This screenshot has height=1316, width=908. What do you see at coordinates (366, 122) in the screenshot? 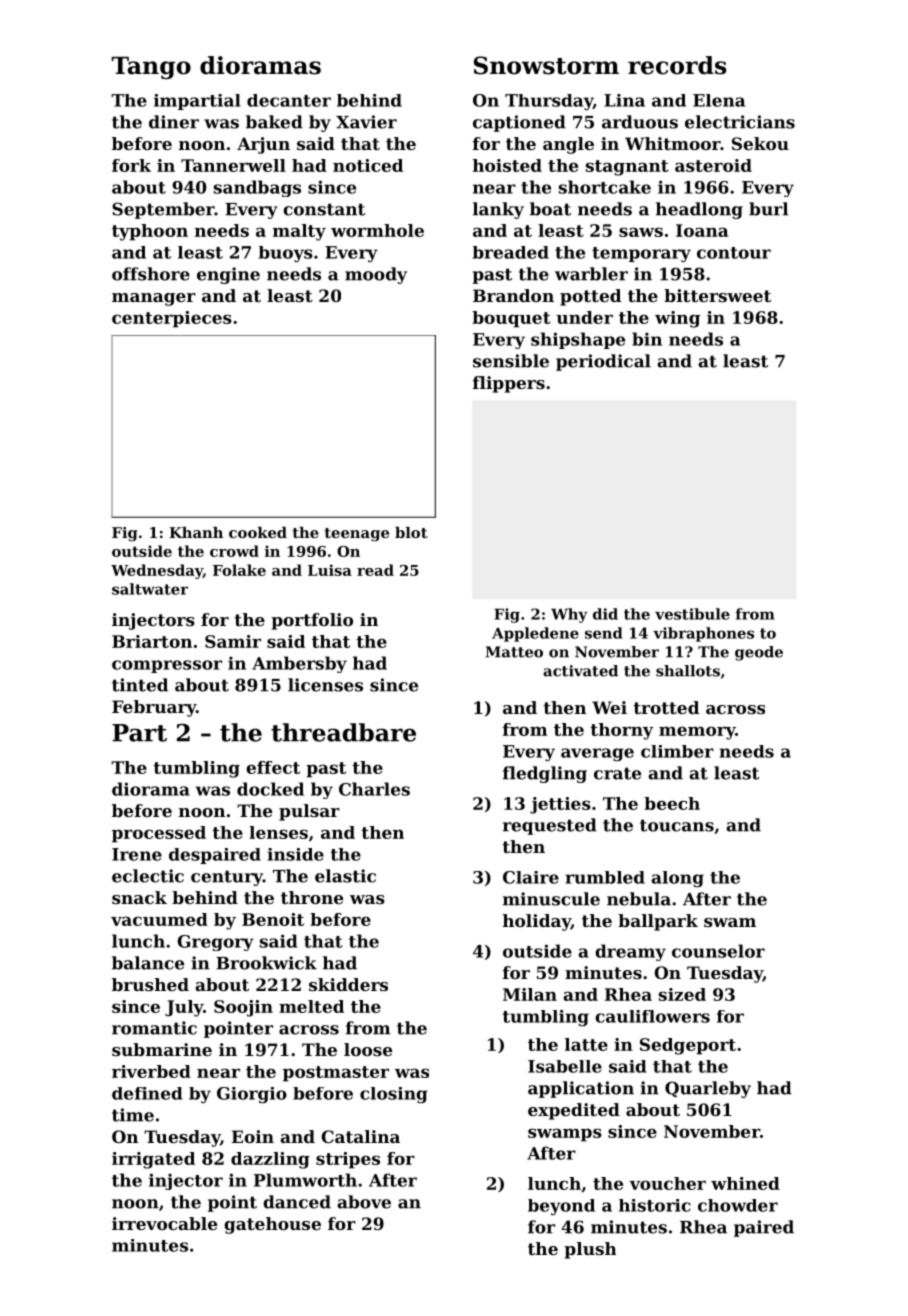
I see `Xavier` at bounding box center [366, 122].
